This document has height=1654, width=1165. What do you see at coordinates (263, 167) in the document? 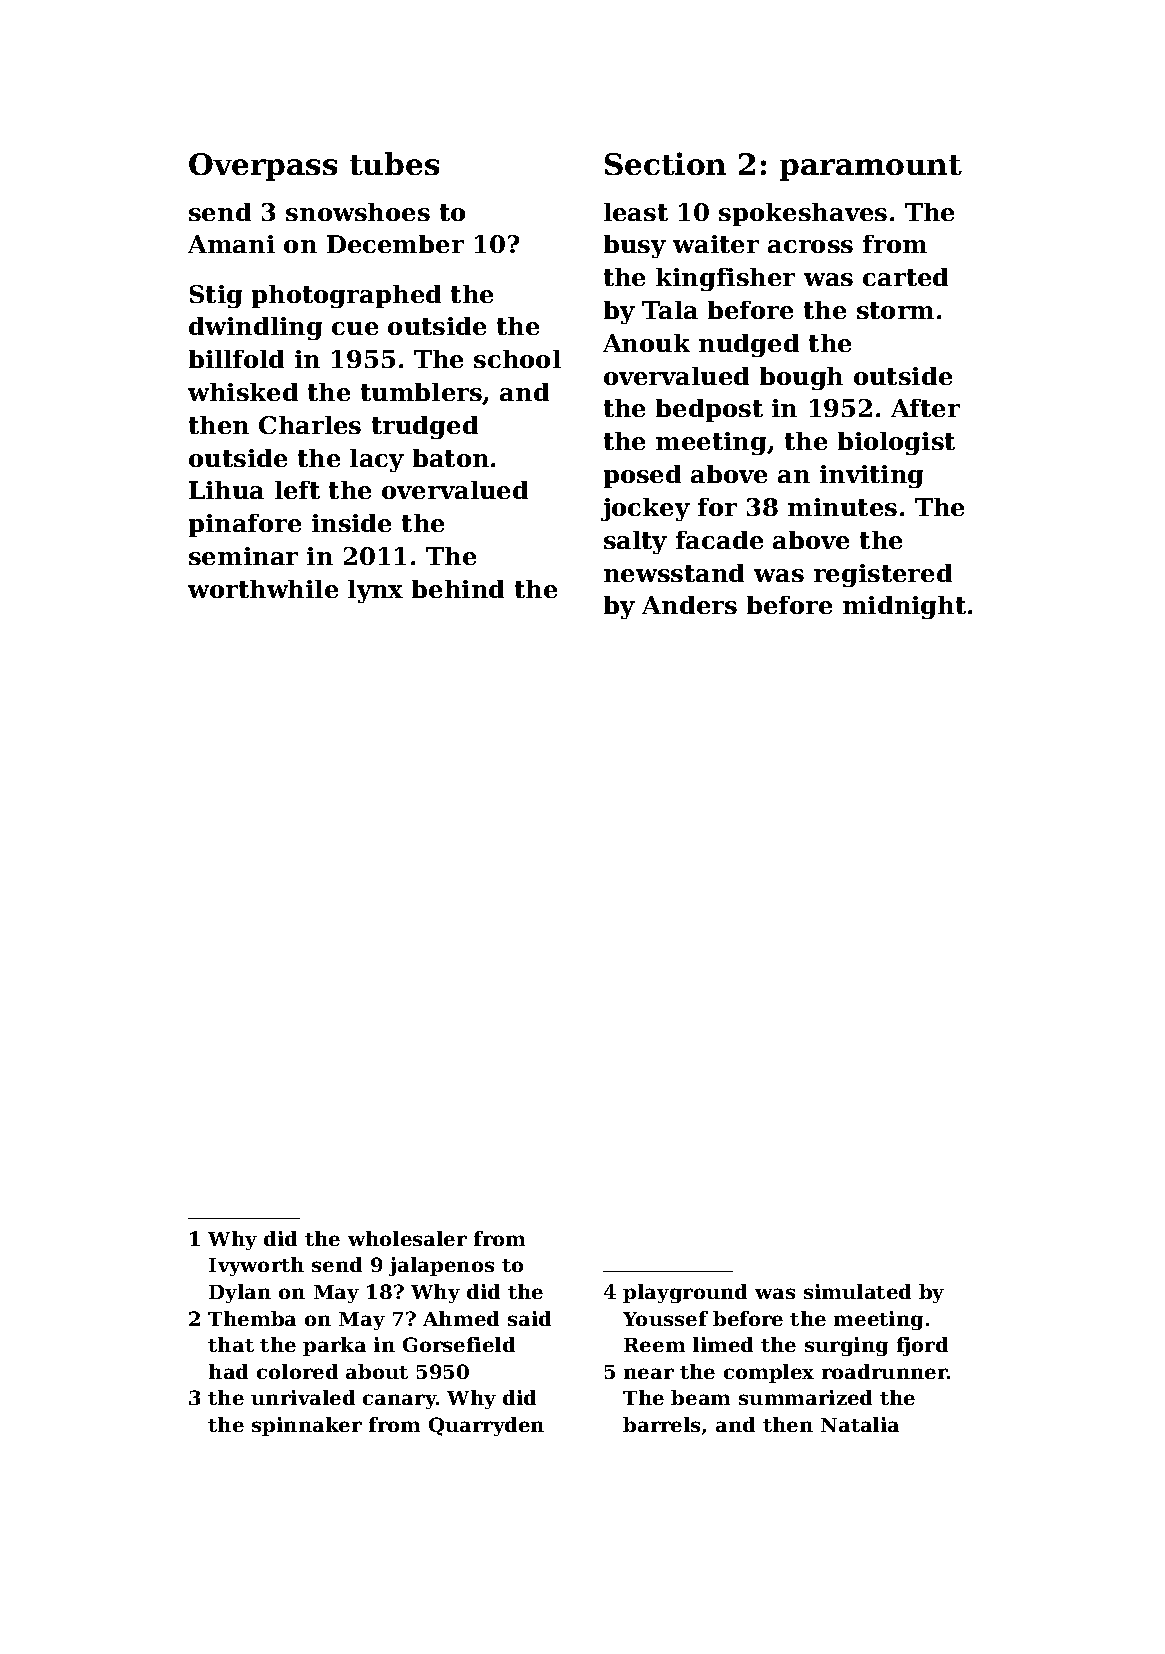
I see `Overpass` at bounding box center [263, 167].
